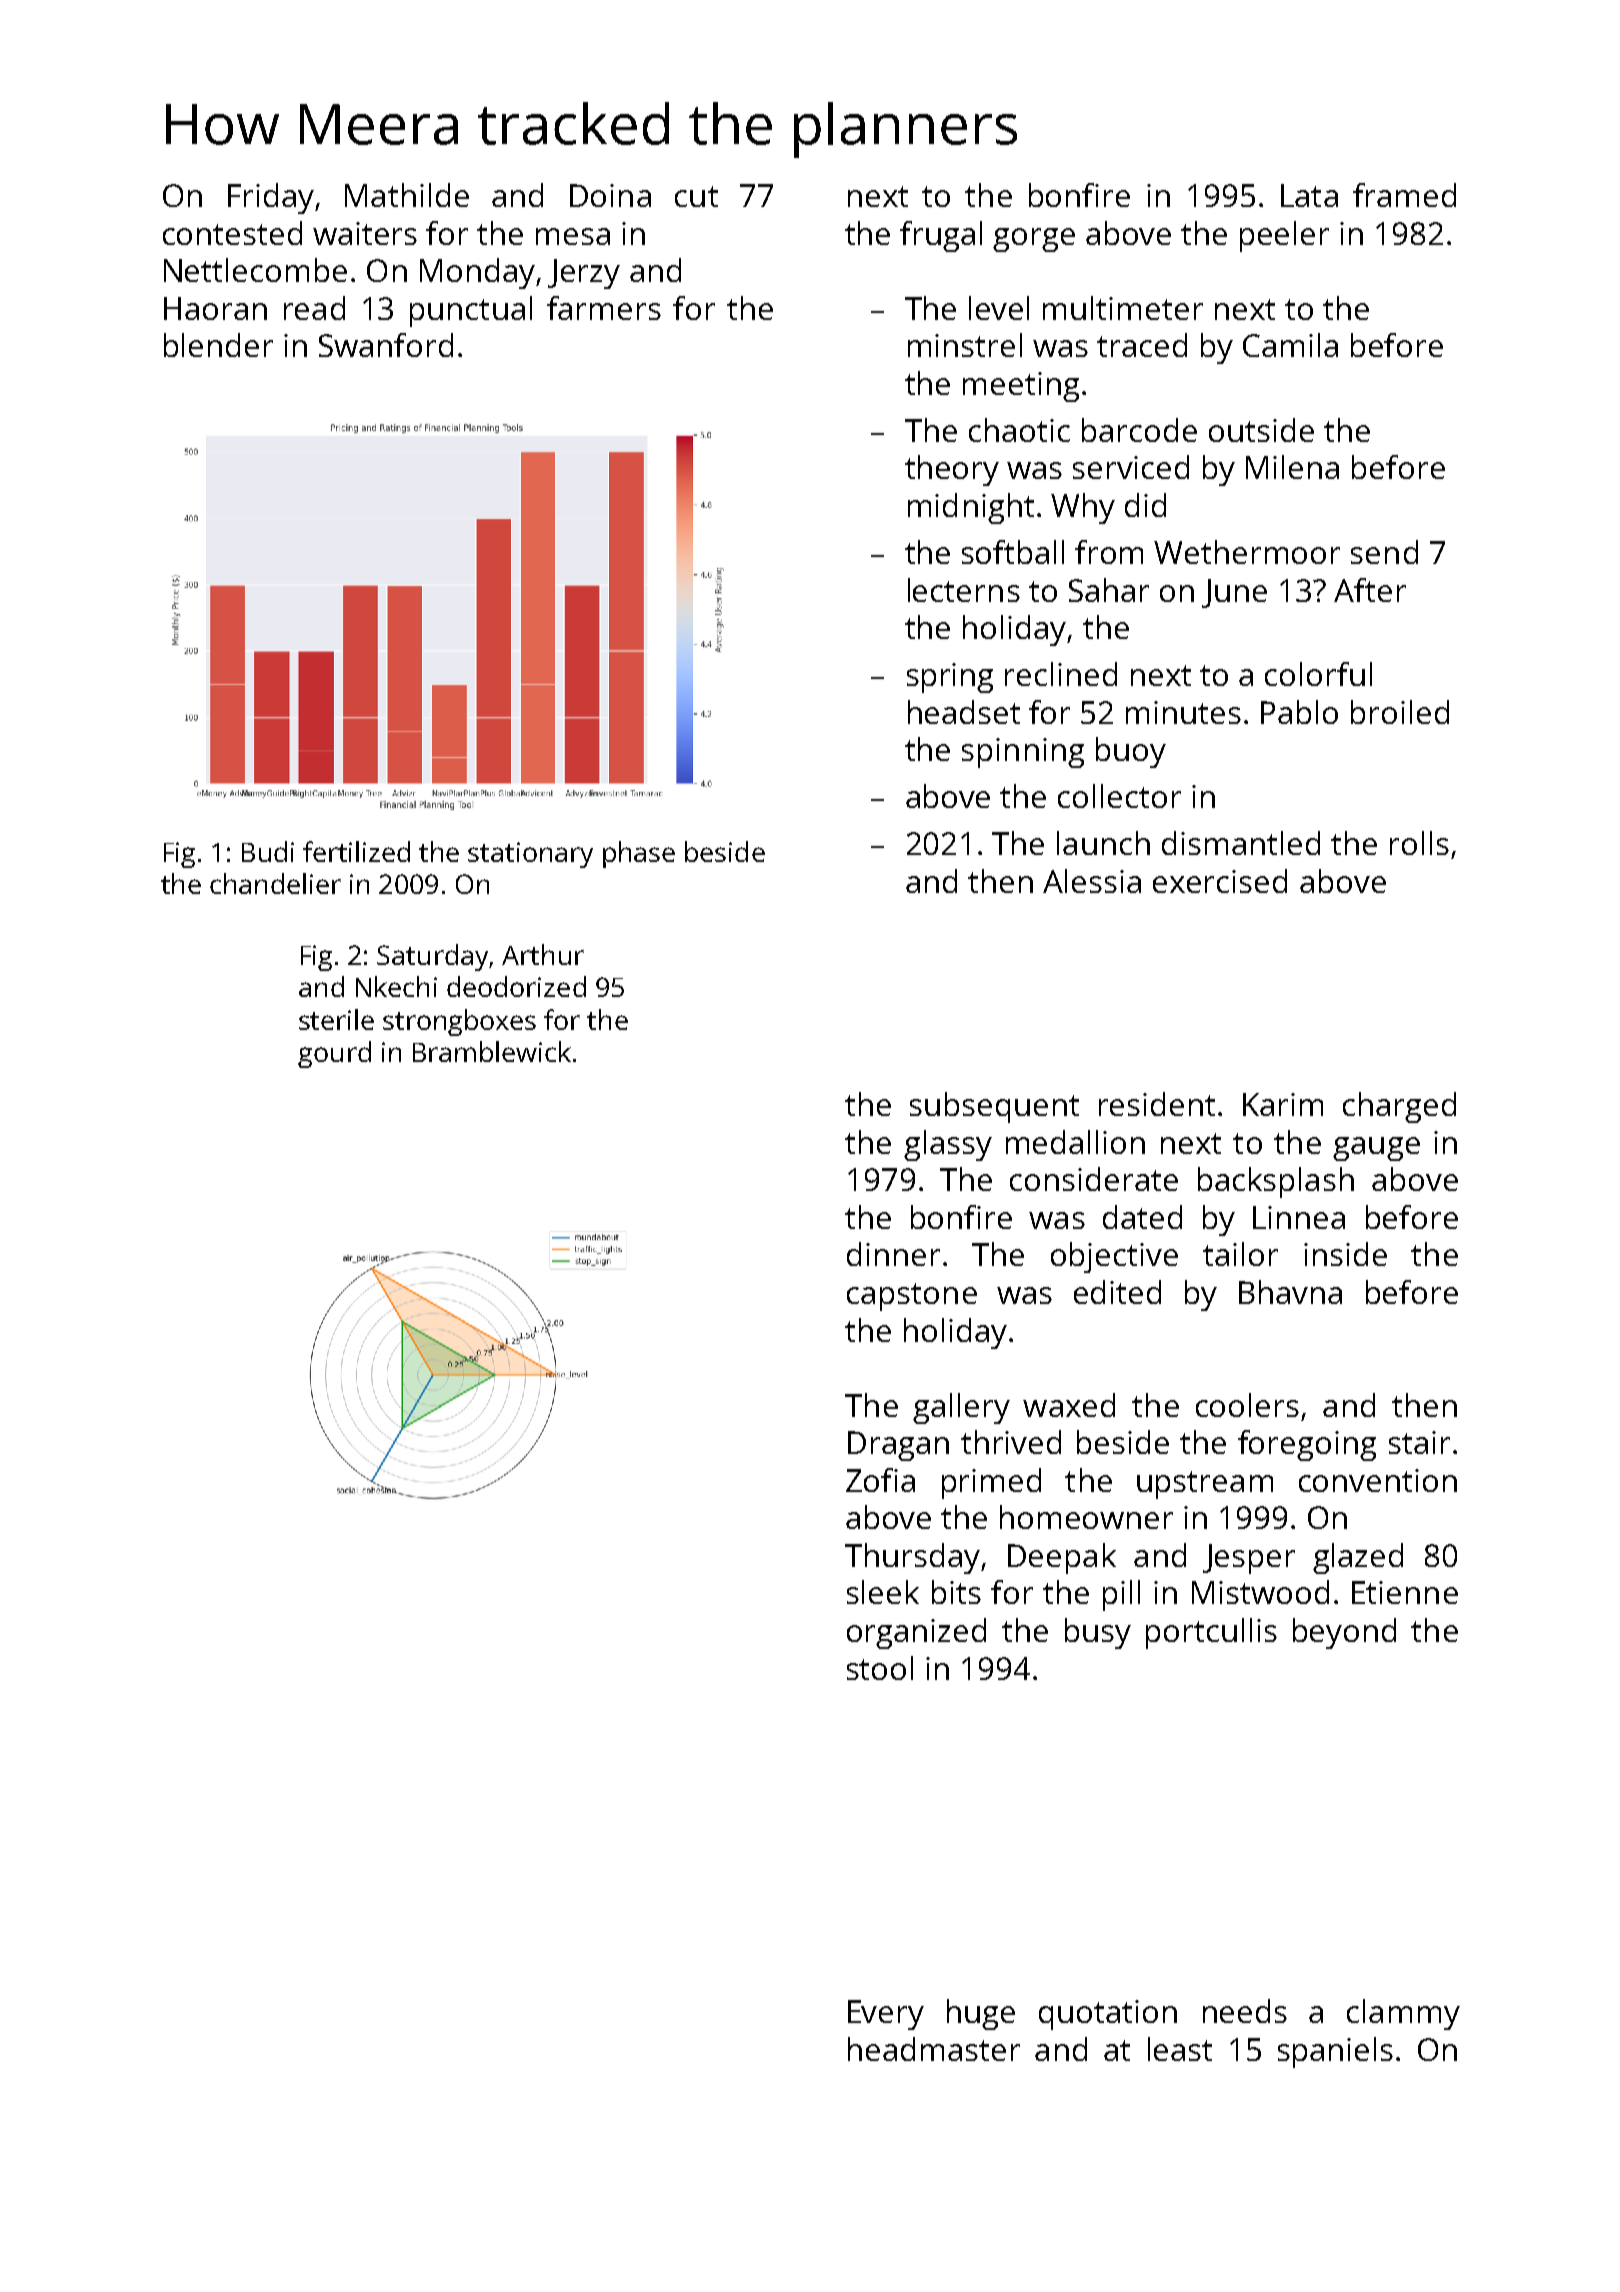 This screenshot has width=1620, height=2292. I want to click on reclined, so click(1061, 674).
